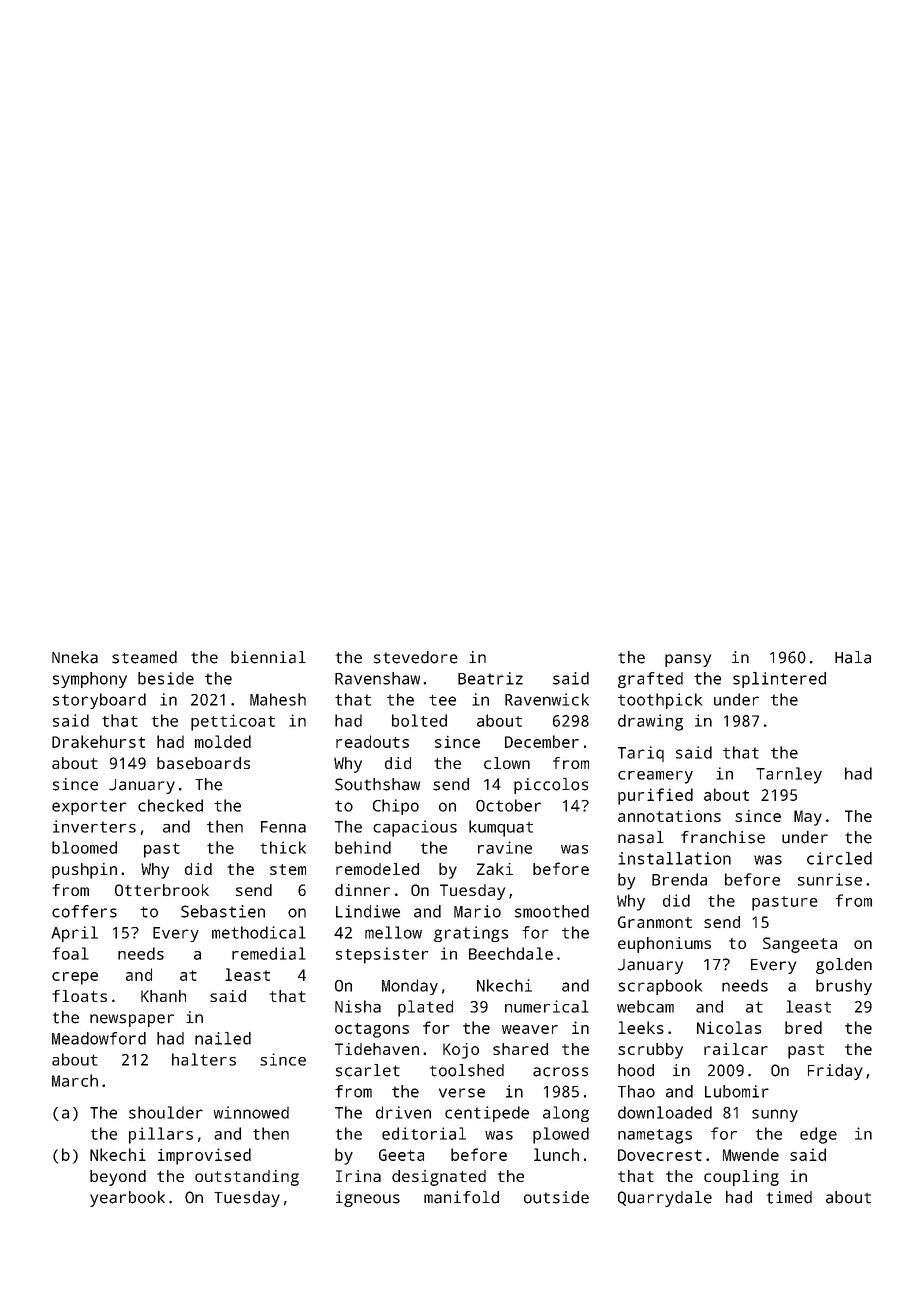  I want to click on Nisha, so click(358, 1006).
